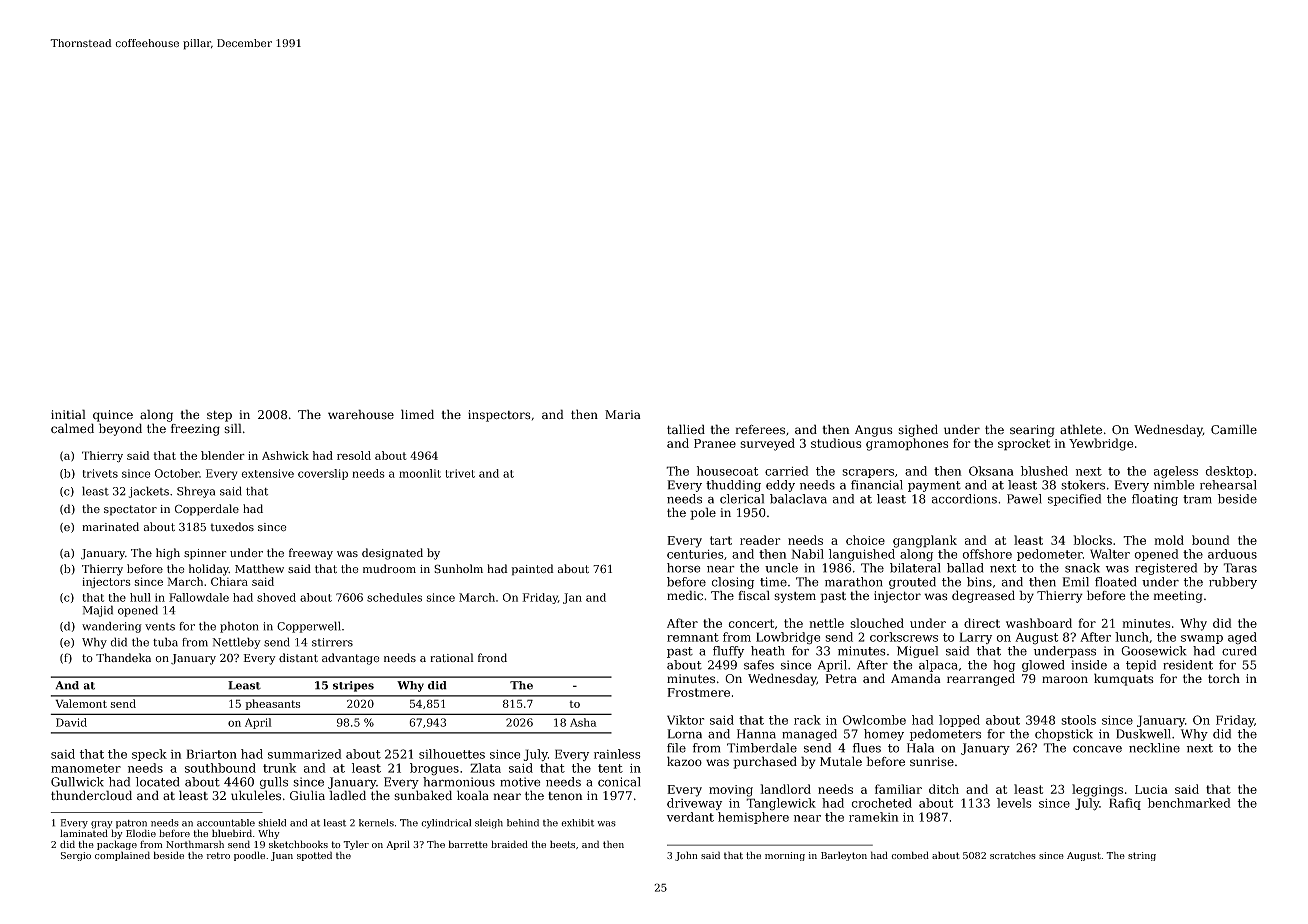  I want to click on Tyler, so click(356, 845).
